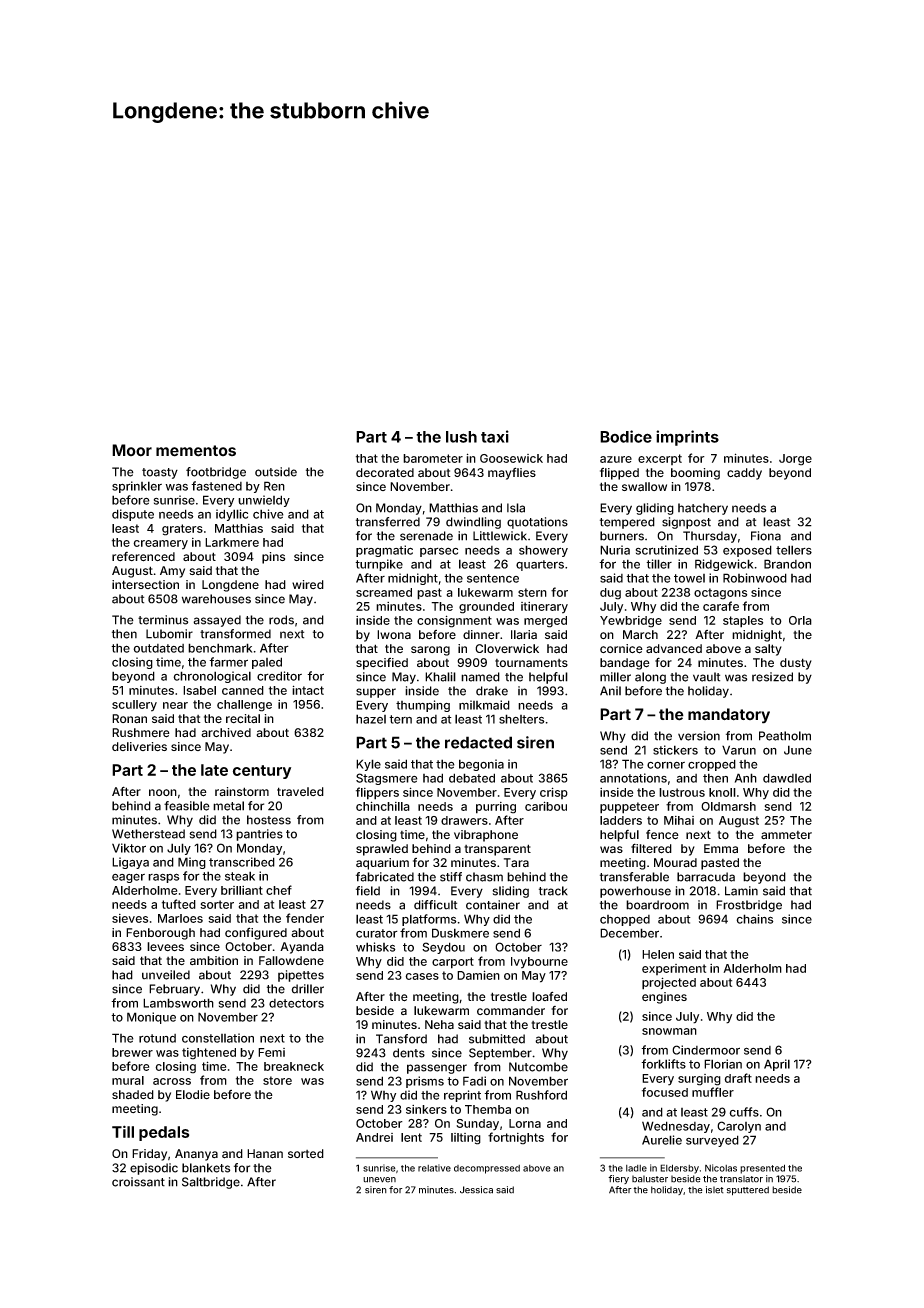 This screenshot has width=924, height=1308. What do you see at coordinates (699, 736) in the screenshot?
I see `version` at bounding box center [699, 736].
